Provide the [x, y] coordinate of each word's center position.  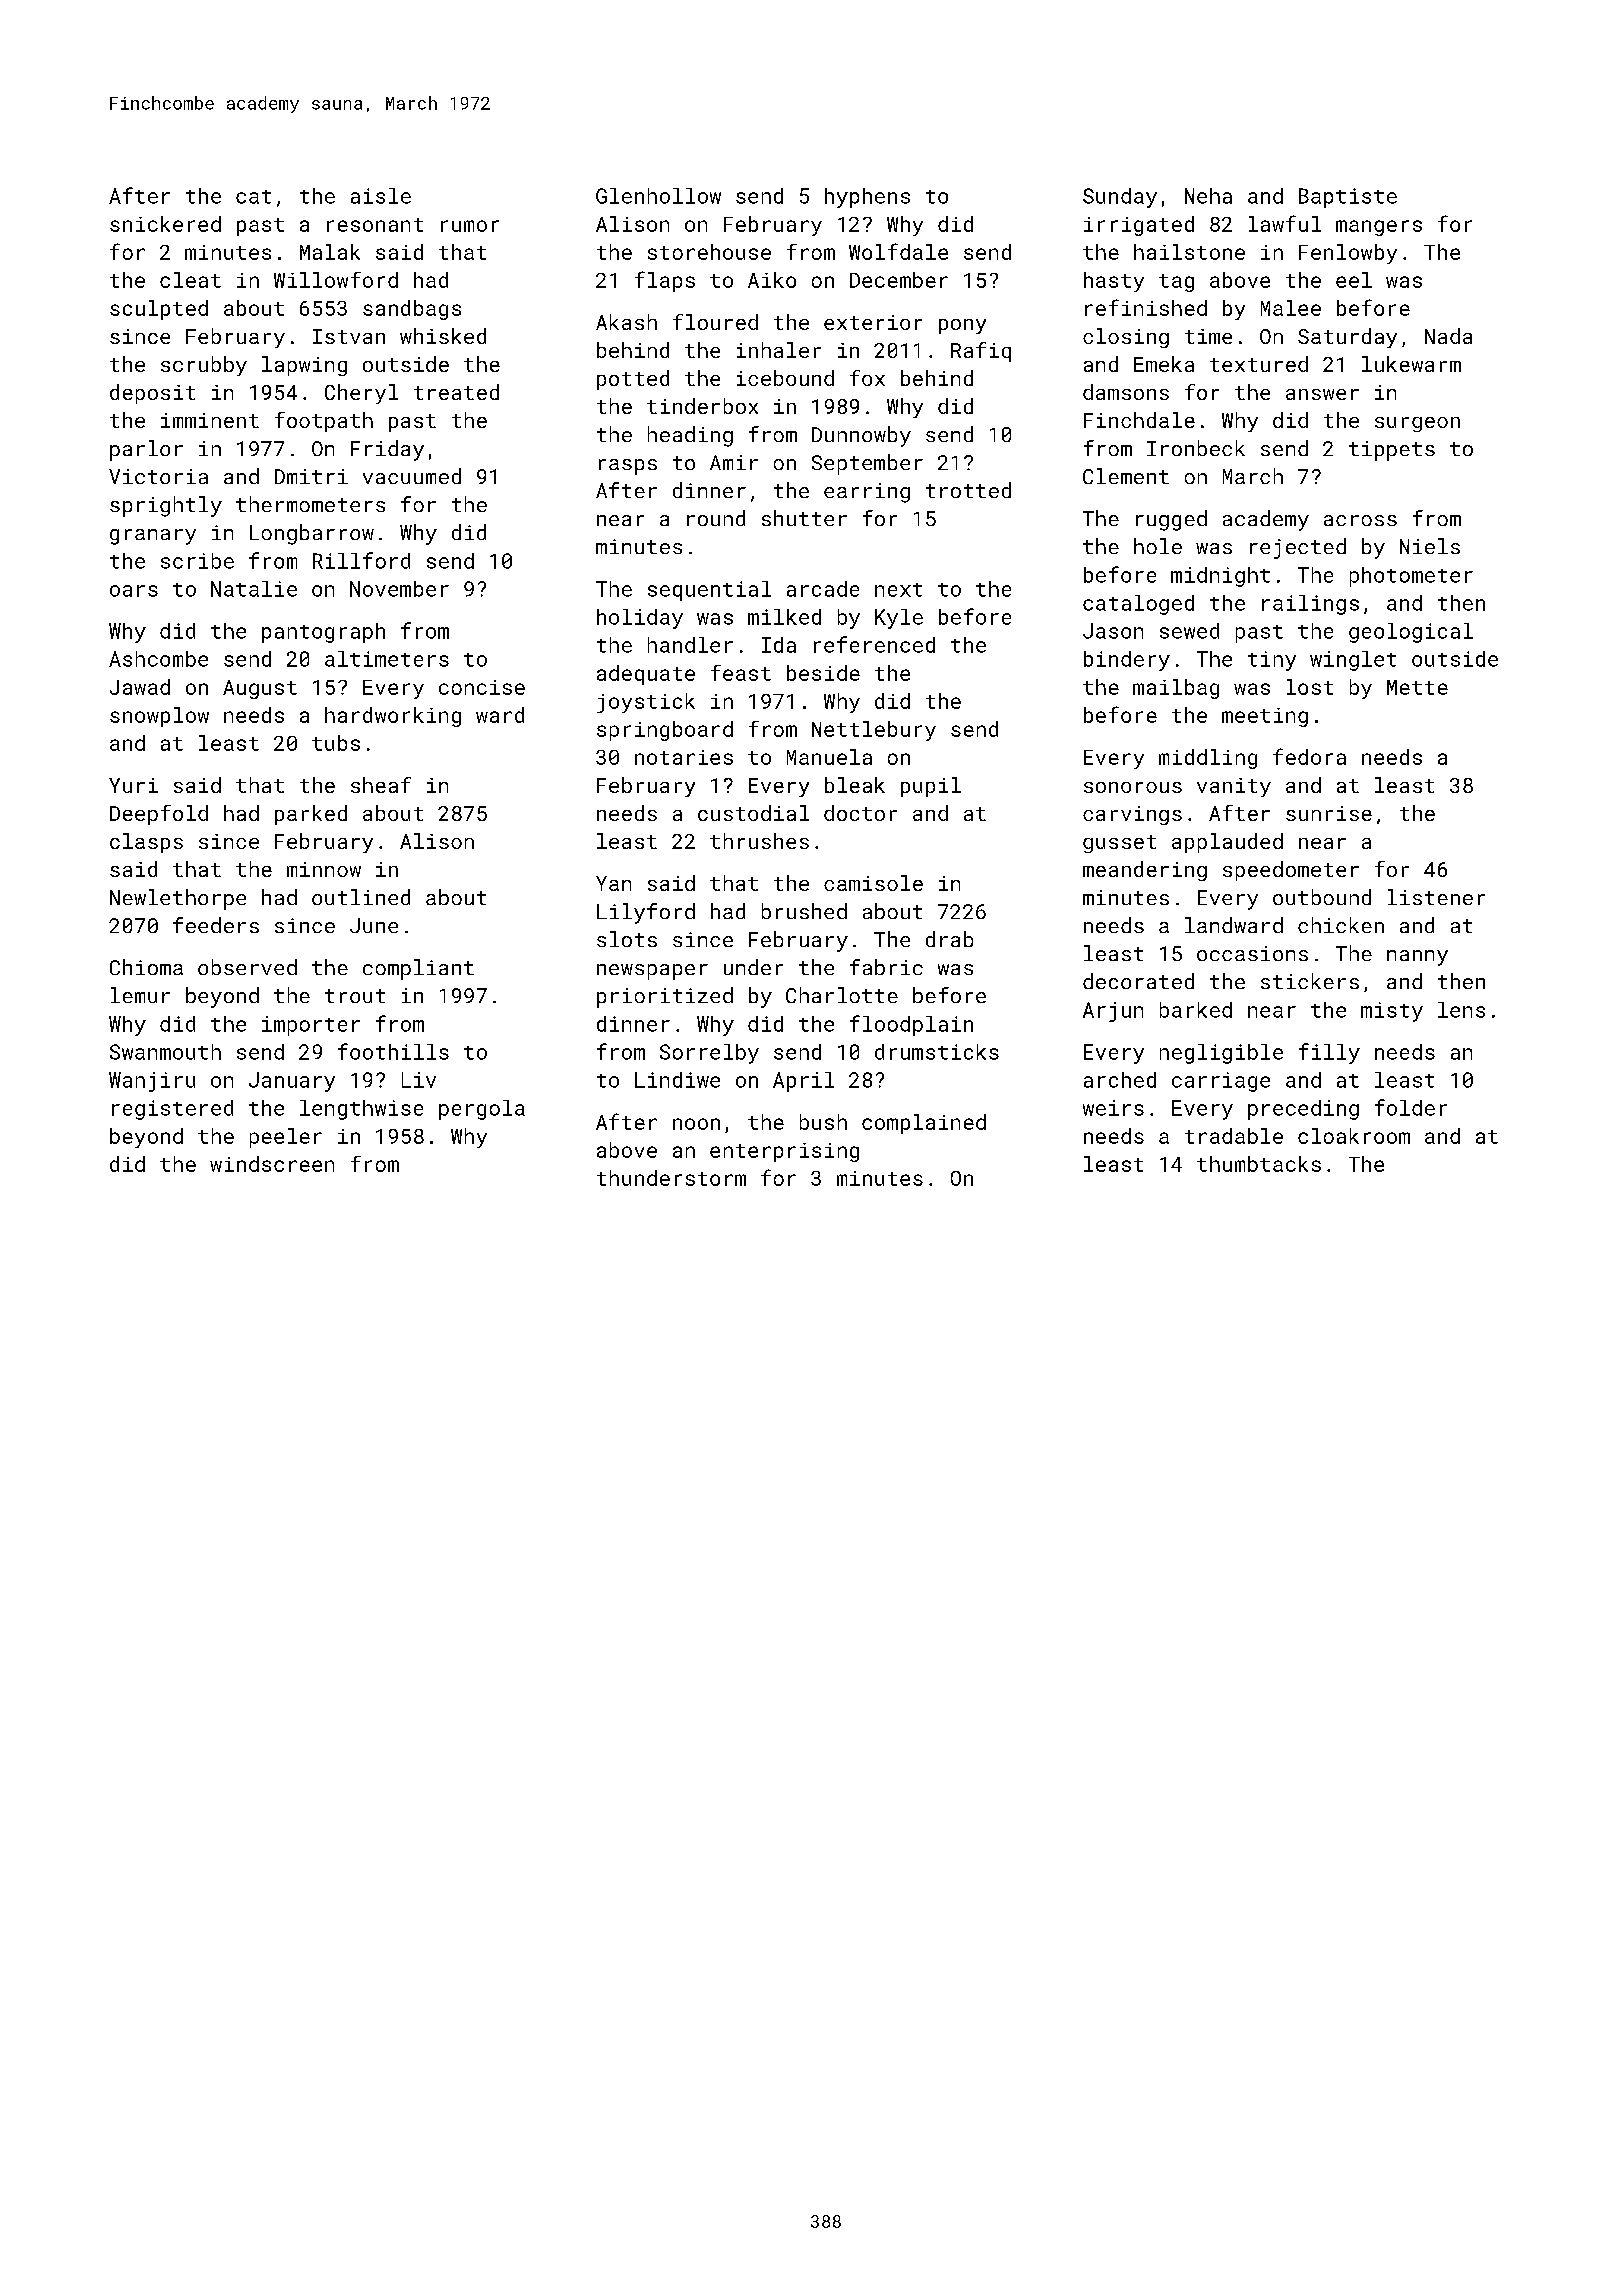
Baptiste [1348, 198]
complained [924, 1124]
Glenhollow [658, 196]
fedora [1309, 756]
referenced [874, 644]
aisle [381, 196]
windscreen [272, 1164]
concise [482, 687]
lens [1461, 1010]
